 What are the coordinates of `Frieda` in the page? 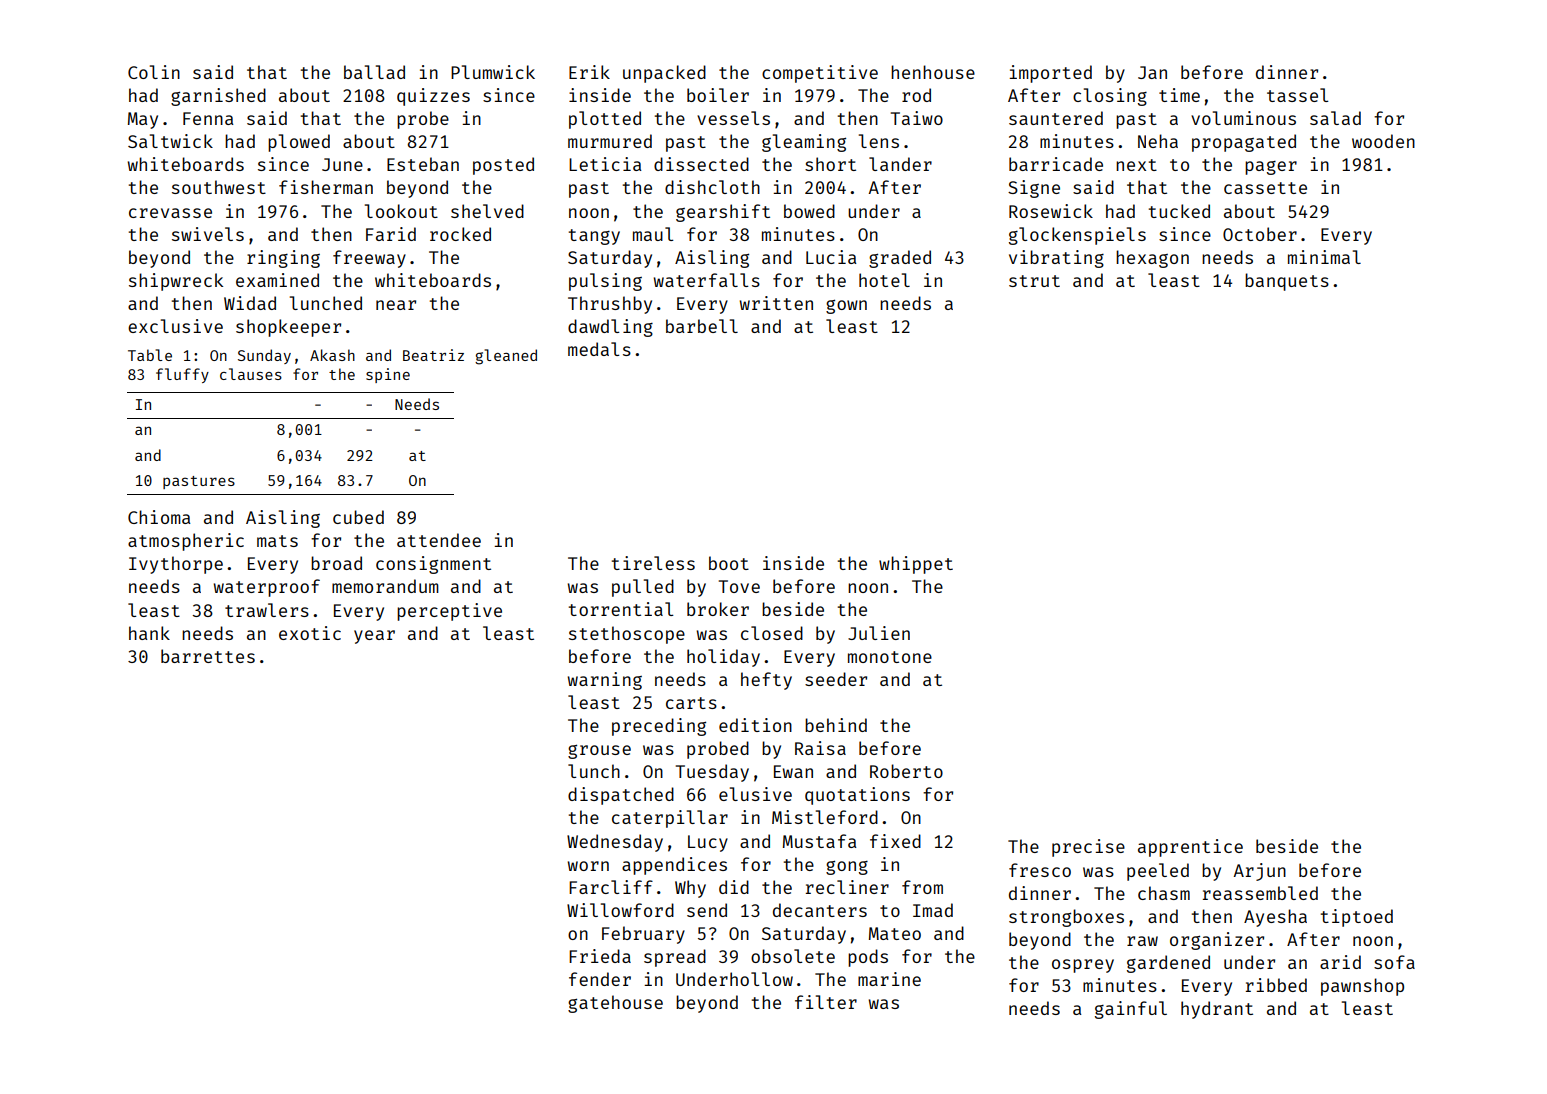 It's located at (600, 956).
